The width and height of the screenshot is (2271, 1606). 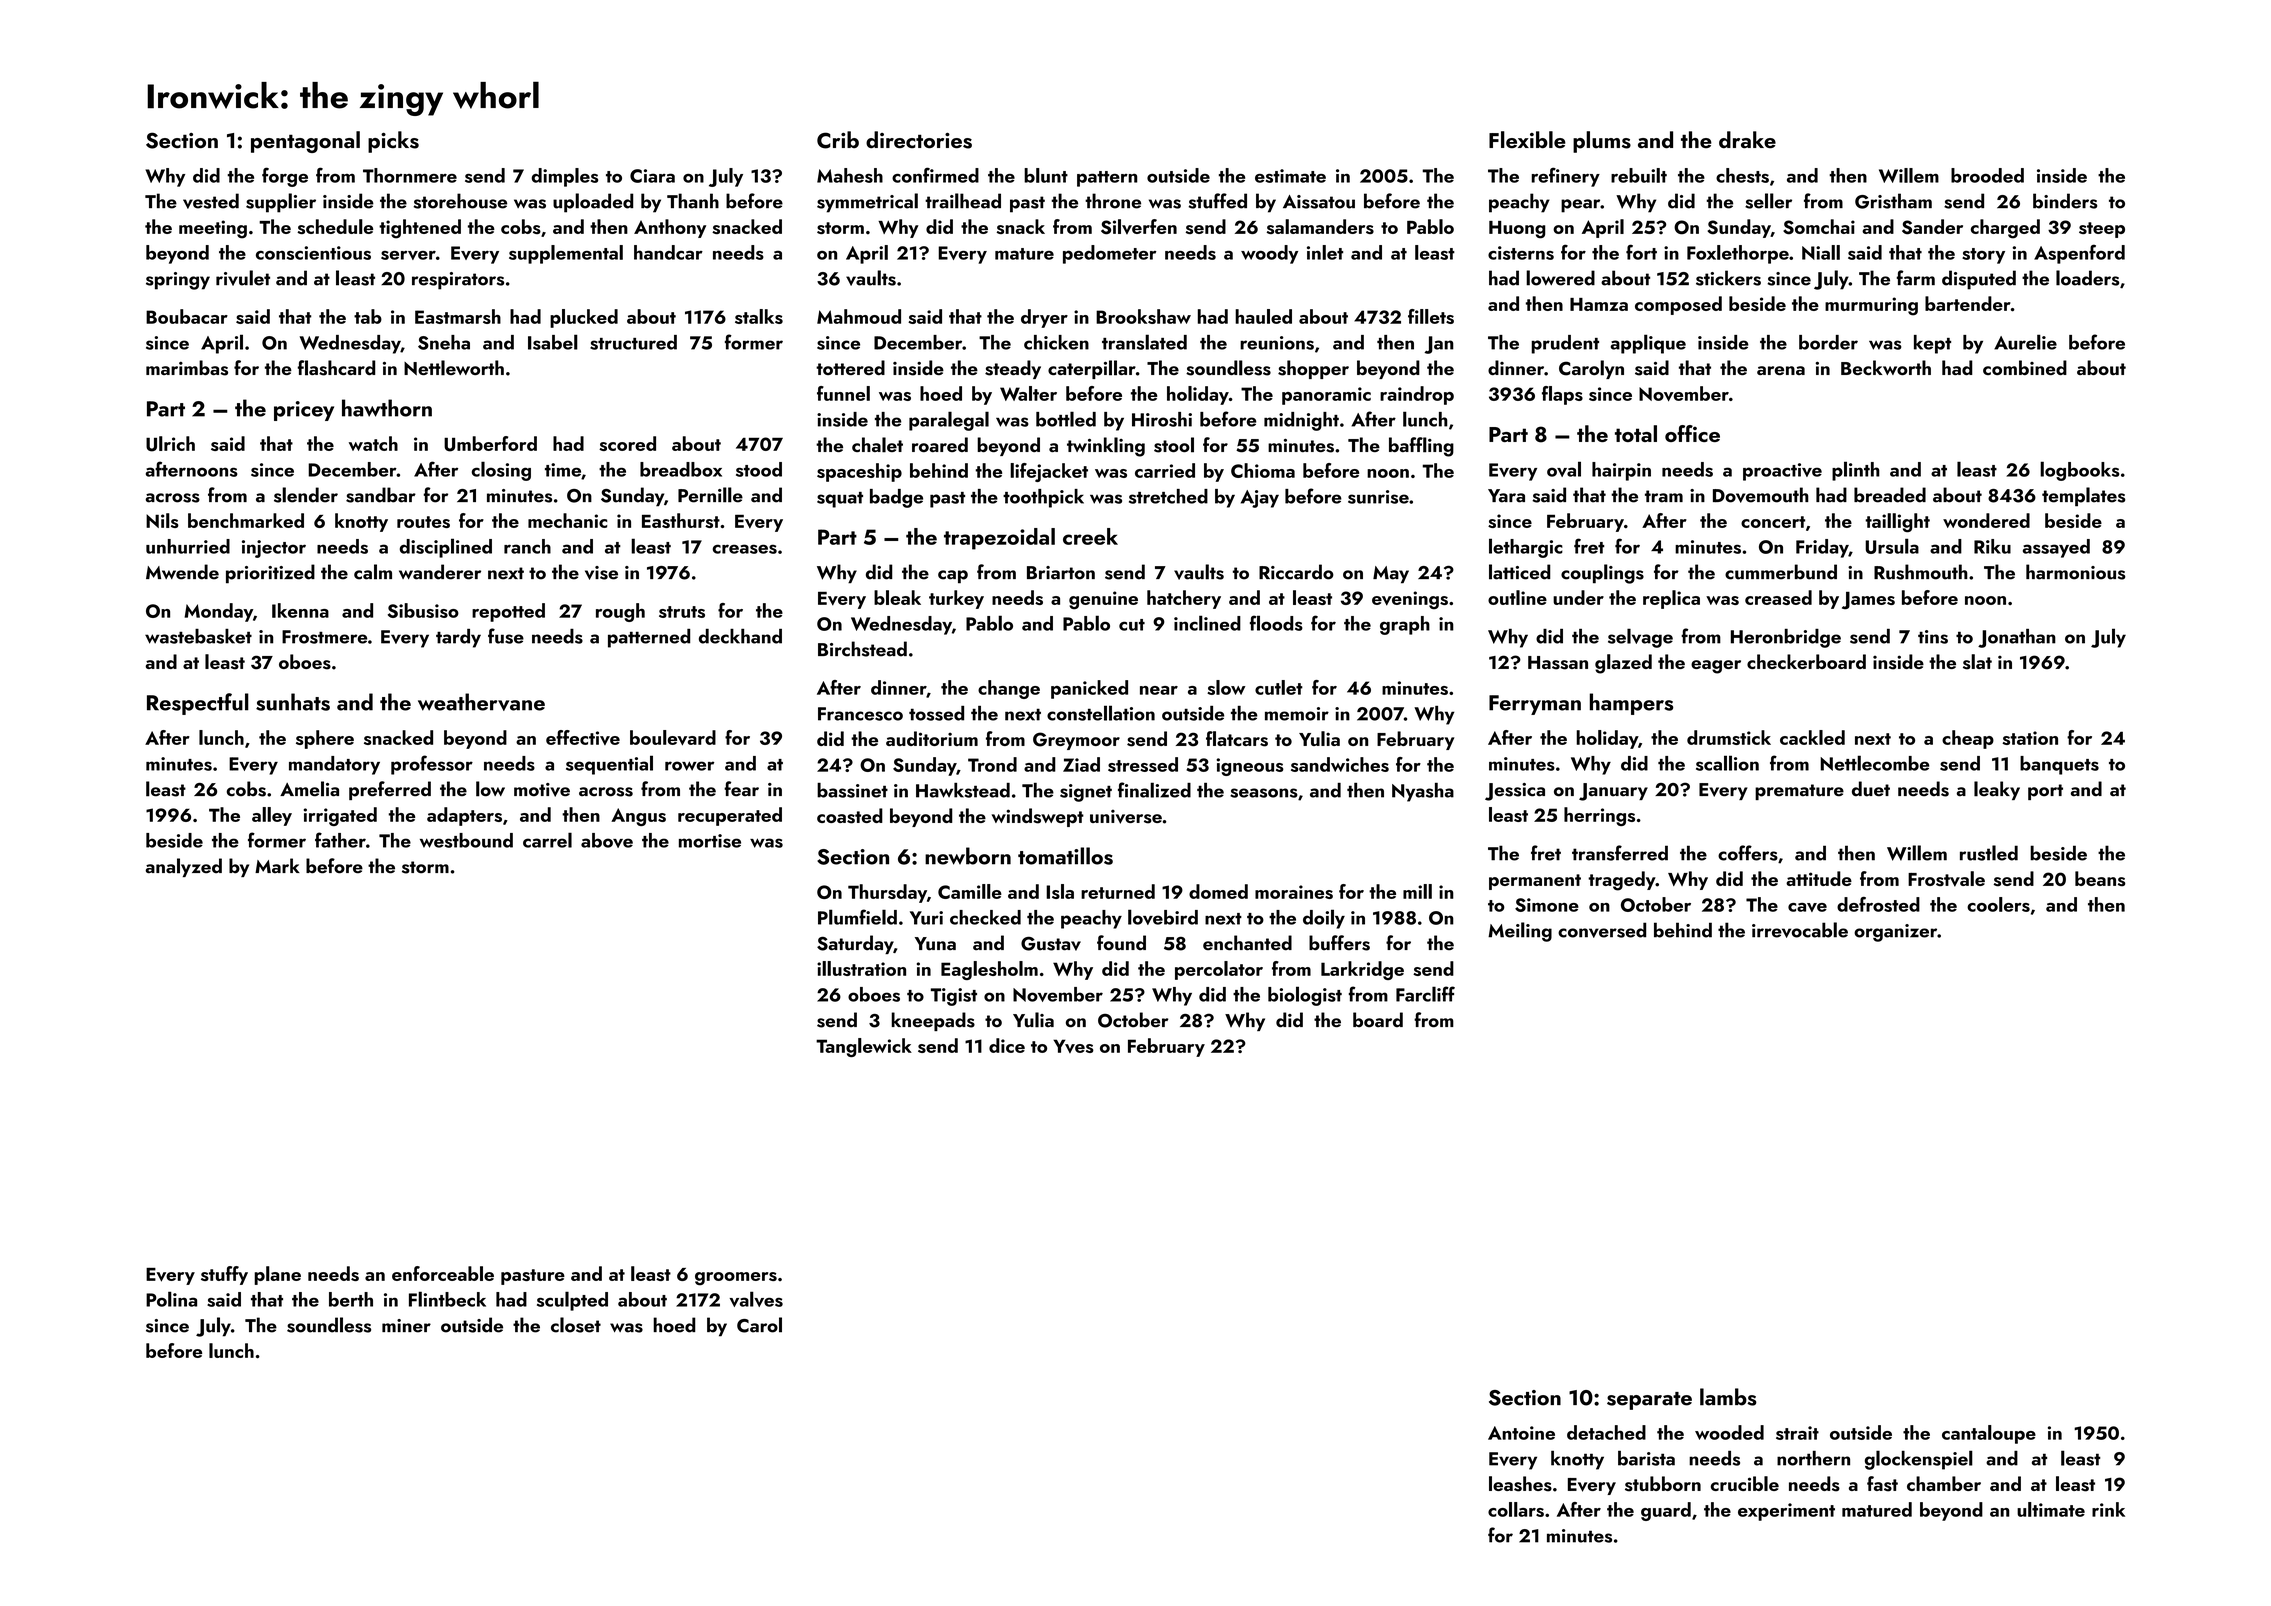 What do you see at coordinates (850, 816) in the screenshot?
I see `coasted` at bounding box center [850, 816].
